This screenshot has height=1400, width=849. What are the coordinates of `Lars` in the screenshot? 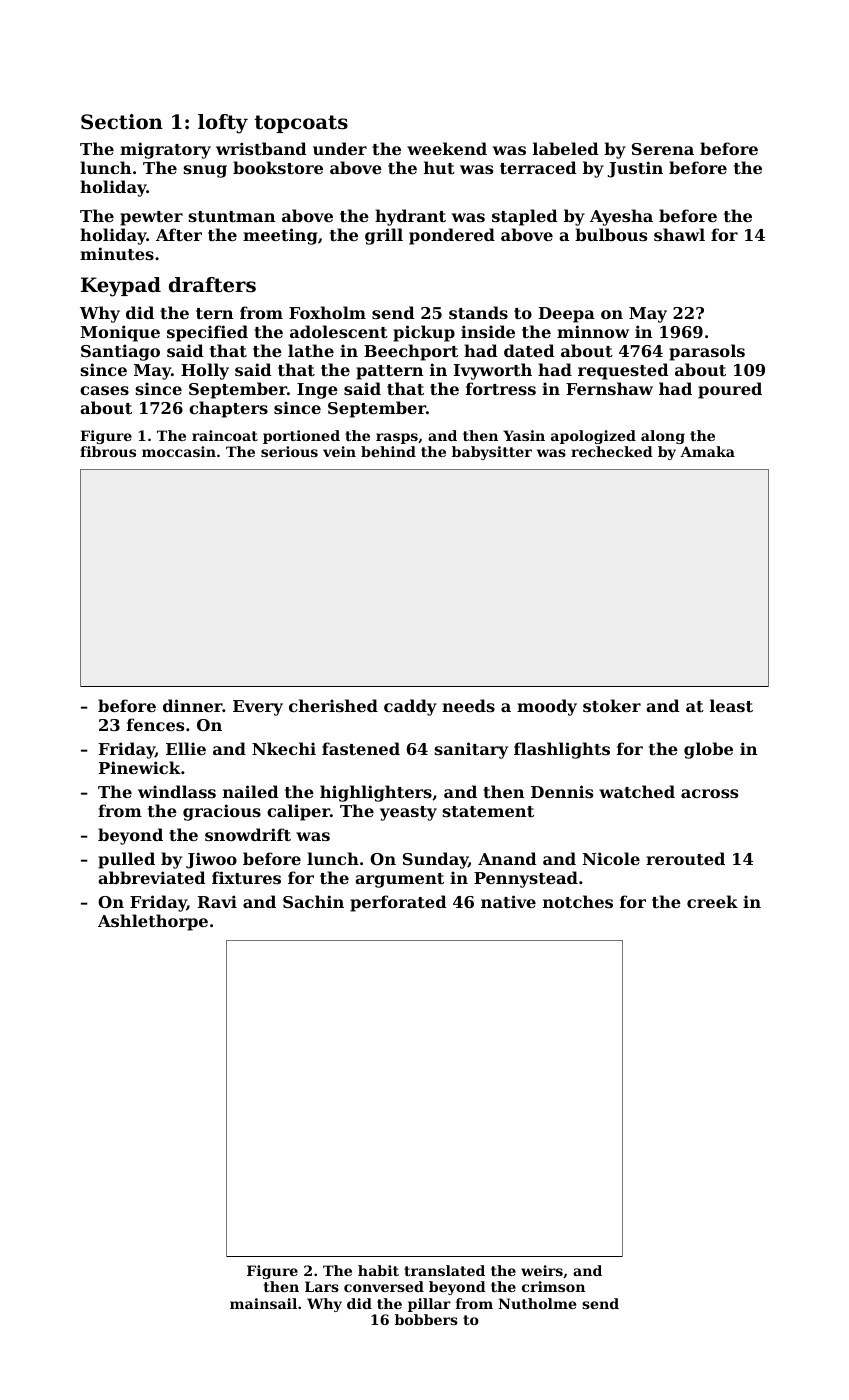 It's located at (322, 1286).
